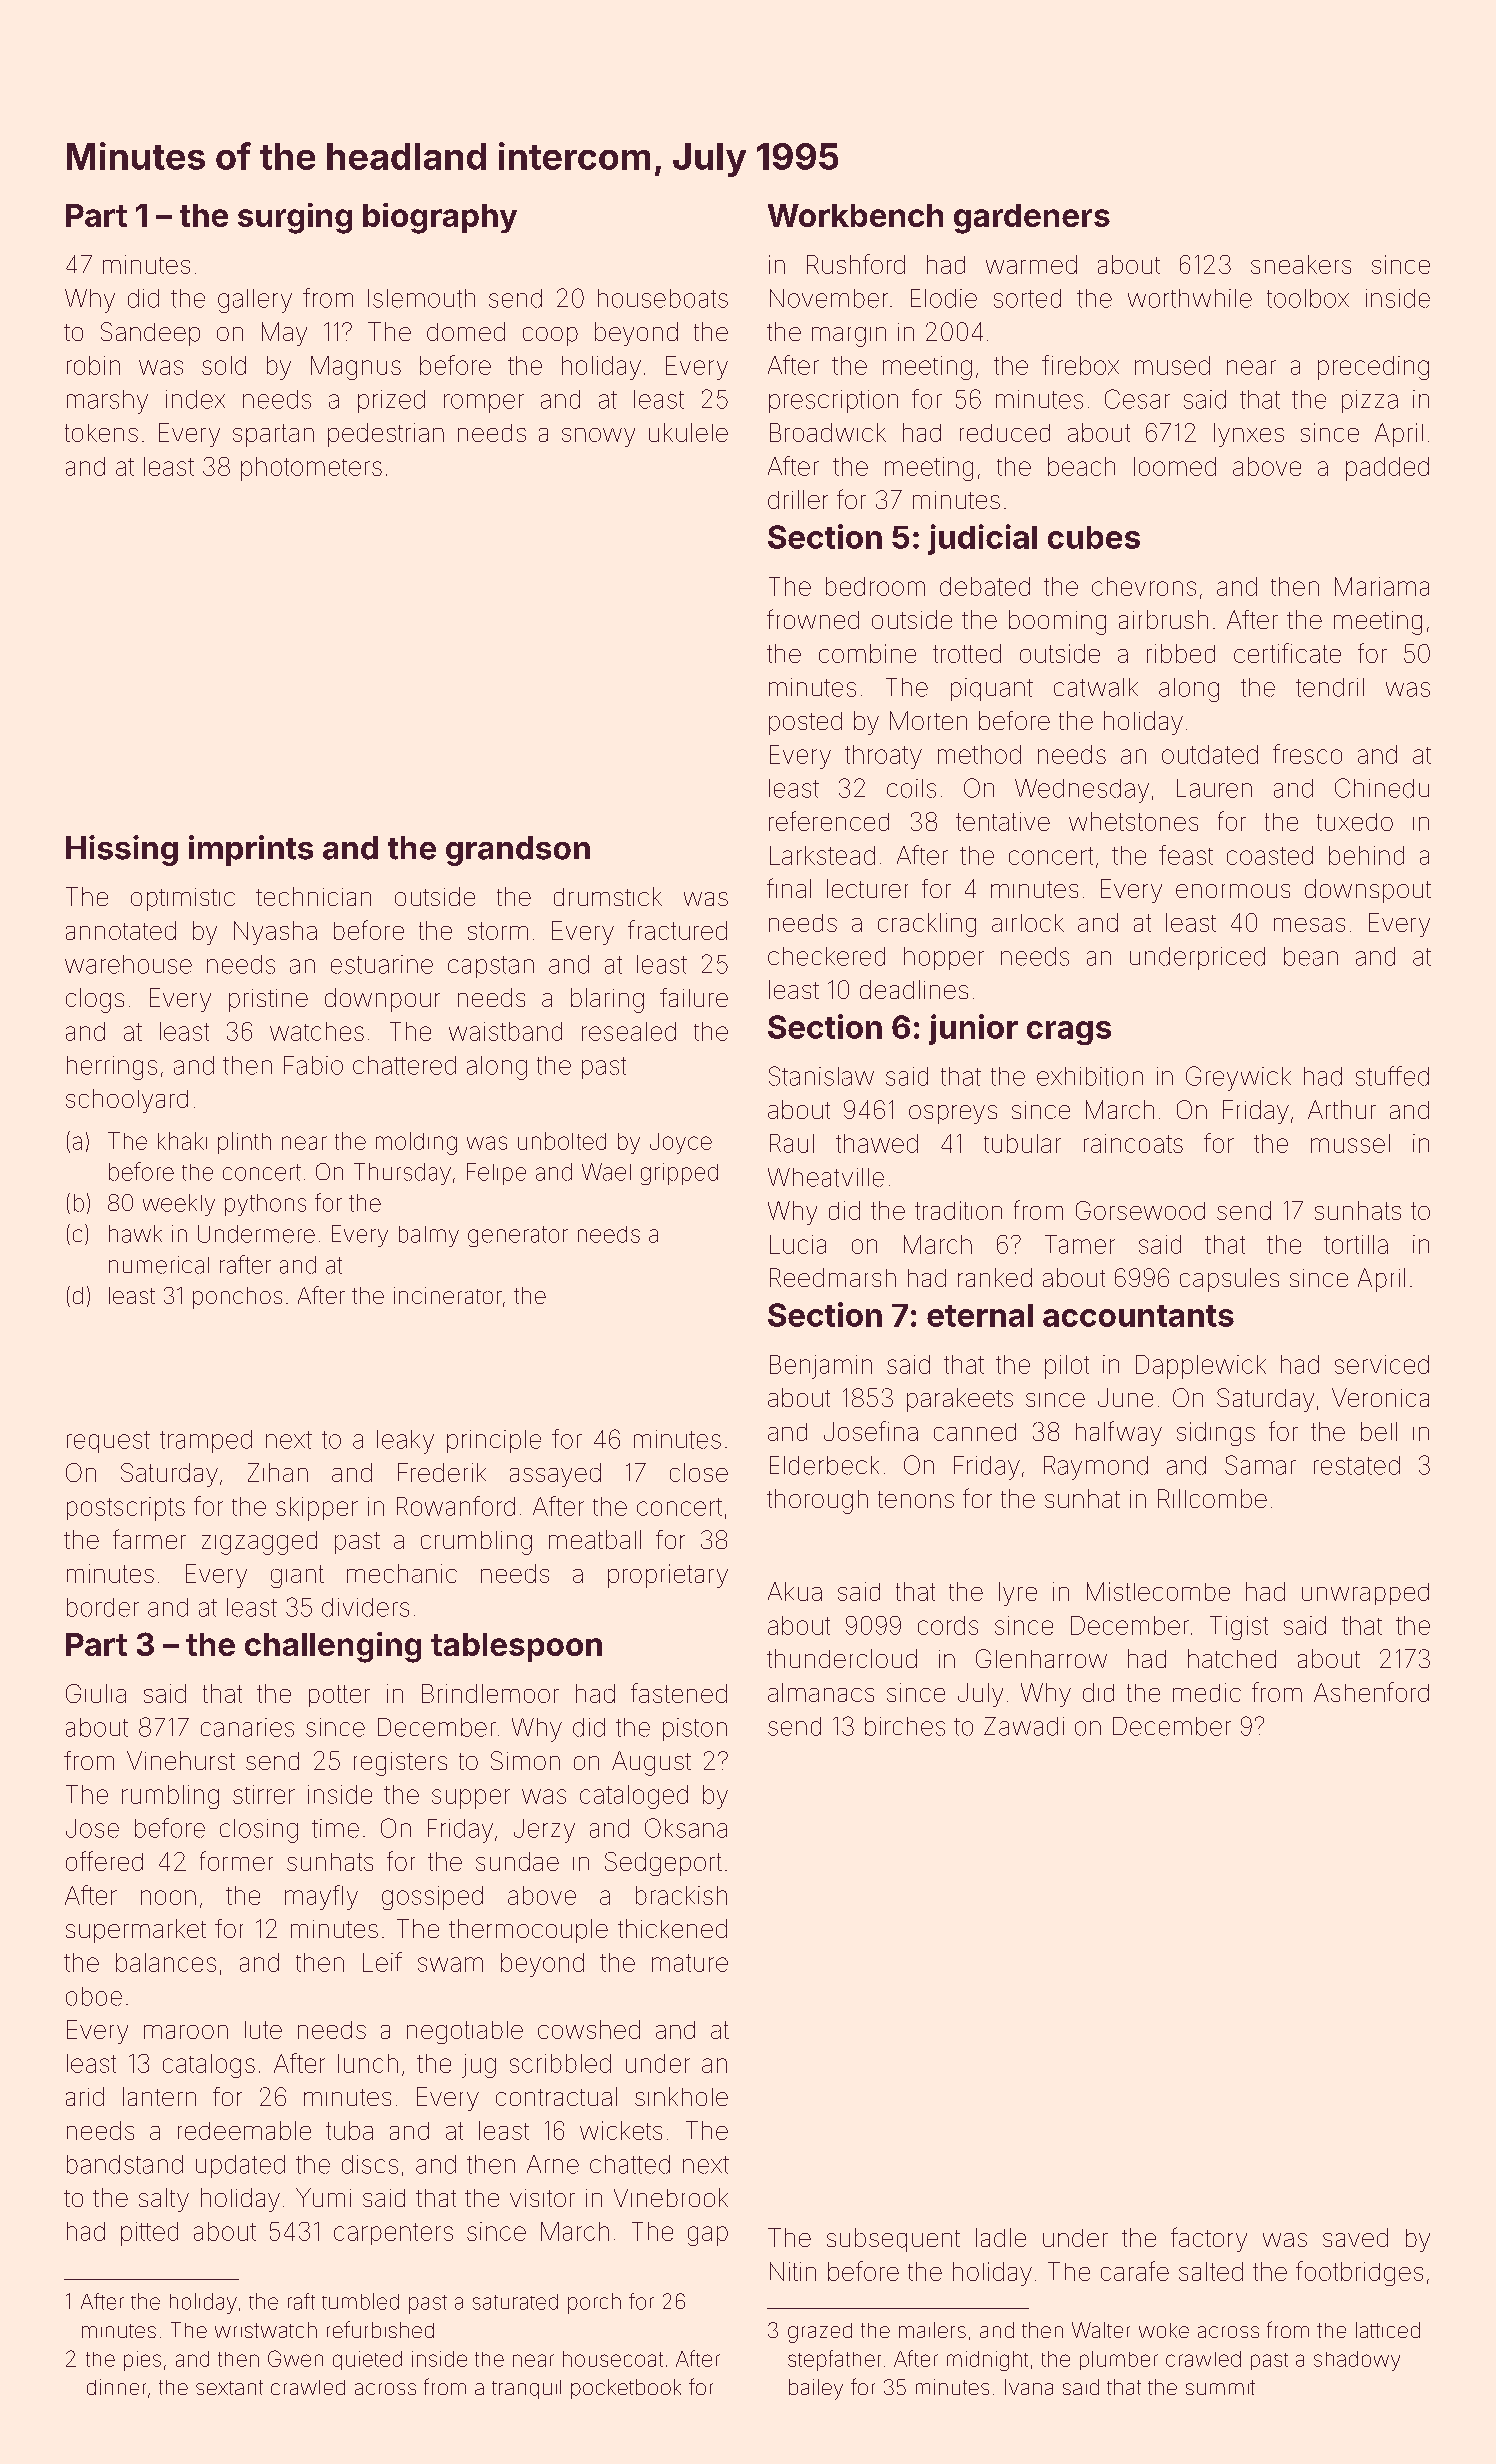  What do you see at coordinates (484, 403) in the image?
I see `romper` at bounding box center [484, 403].
